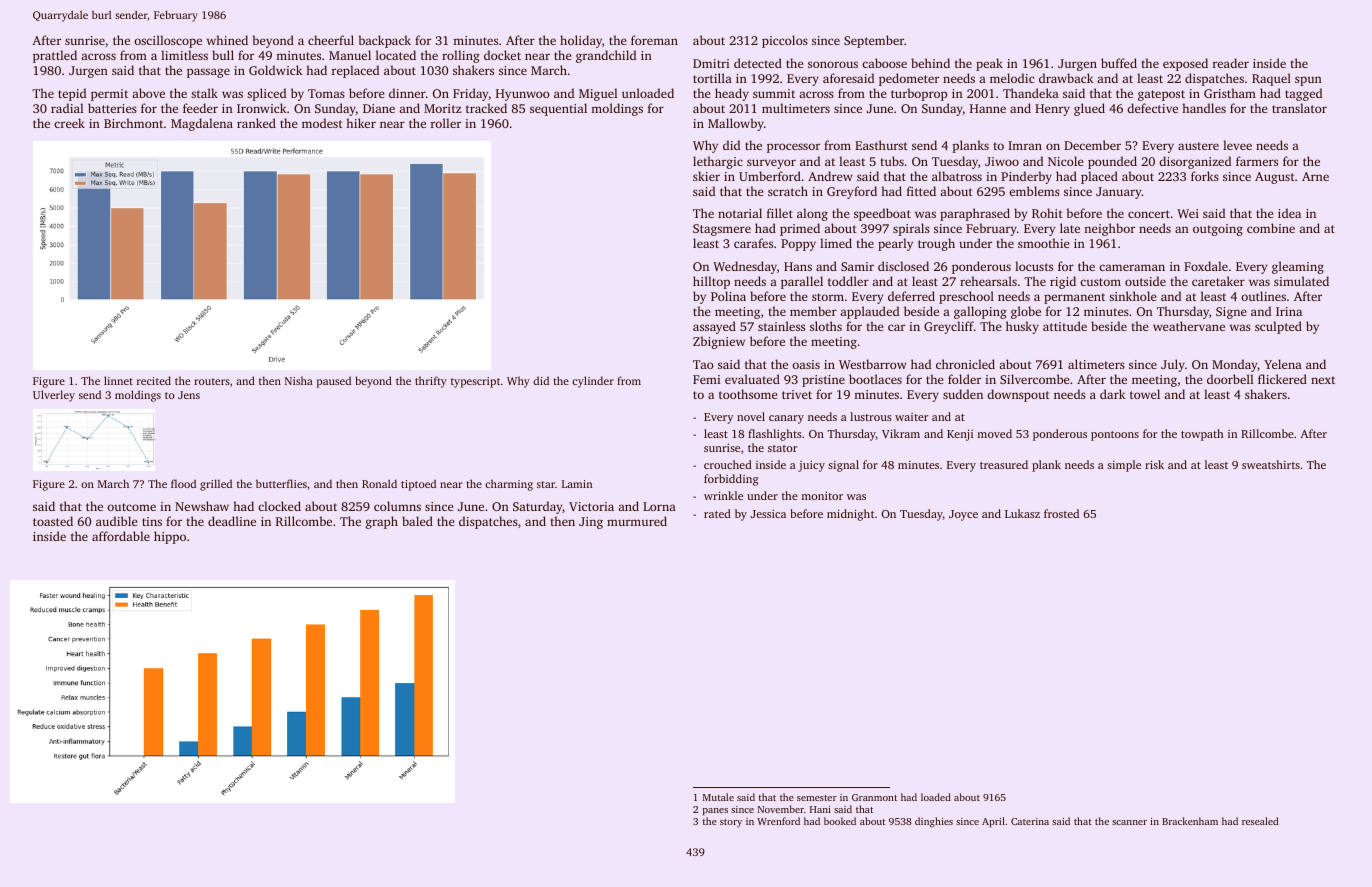  What do you see at coordinates (706, 176) in the screenshot?
I see `skier` at bounding box center [706, 176].
